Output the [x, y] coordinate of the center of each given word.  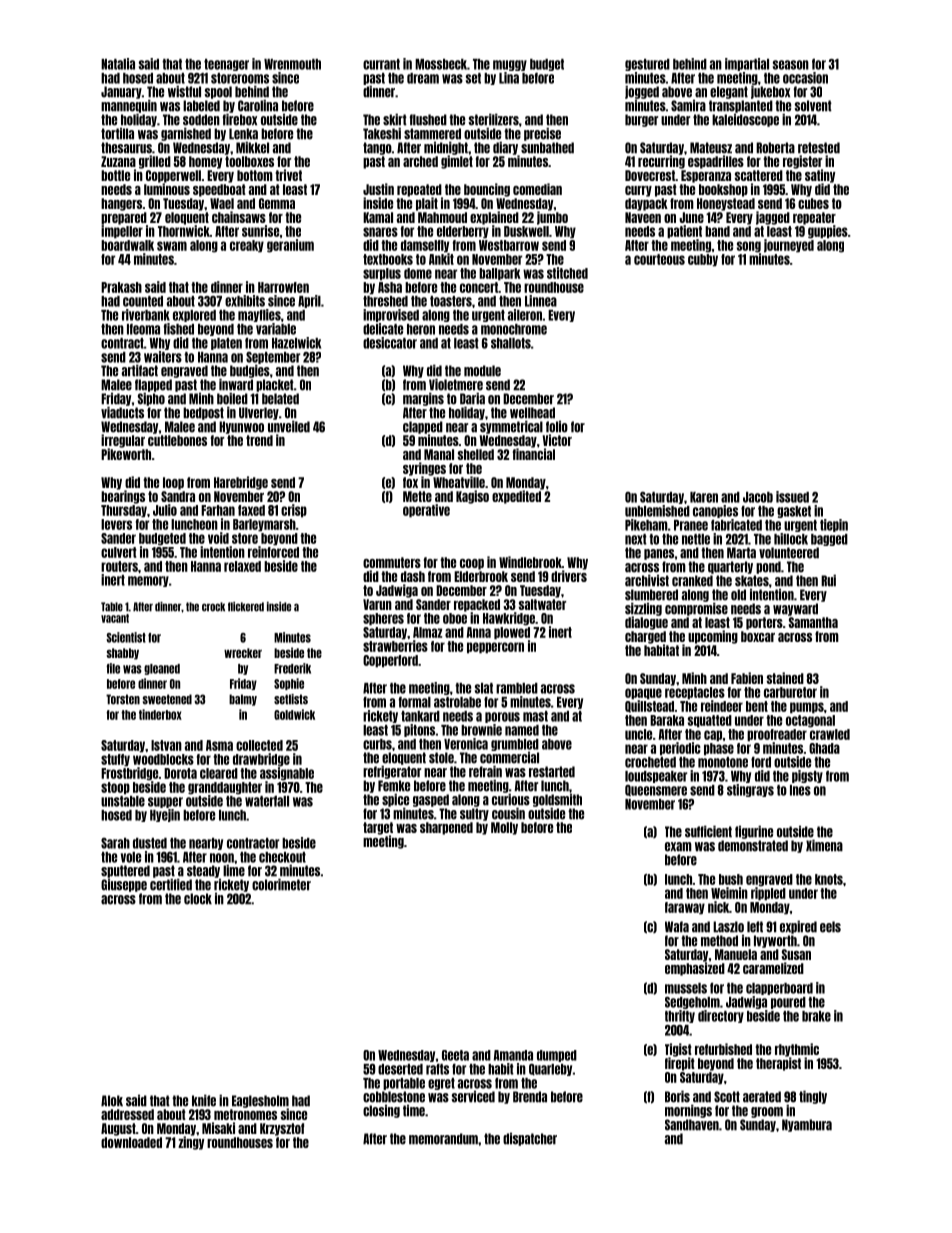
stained [785, 678]
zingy [191, 1143]
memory [148, 581]
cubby [703, 260]
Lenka [243, 134]
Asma [219, 745]
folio [557, 426]
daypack [646, 204]
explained [494, 218]
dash [413, 576]
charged [645, 637]
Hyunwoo [241, 427]
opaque [643, 694]
